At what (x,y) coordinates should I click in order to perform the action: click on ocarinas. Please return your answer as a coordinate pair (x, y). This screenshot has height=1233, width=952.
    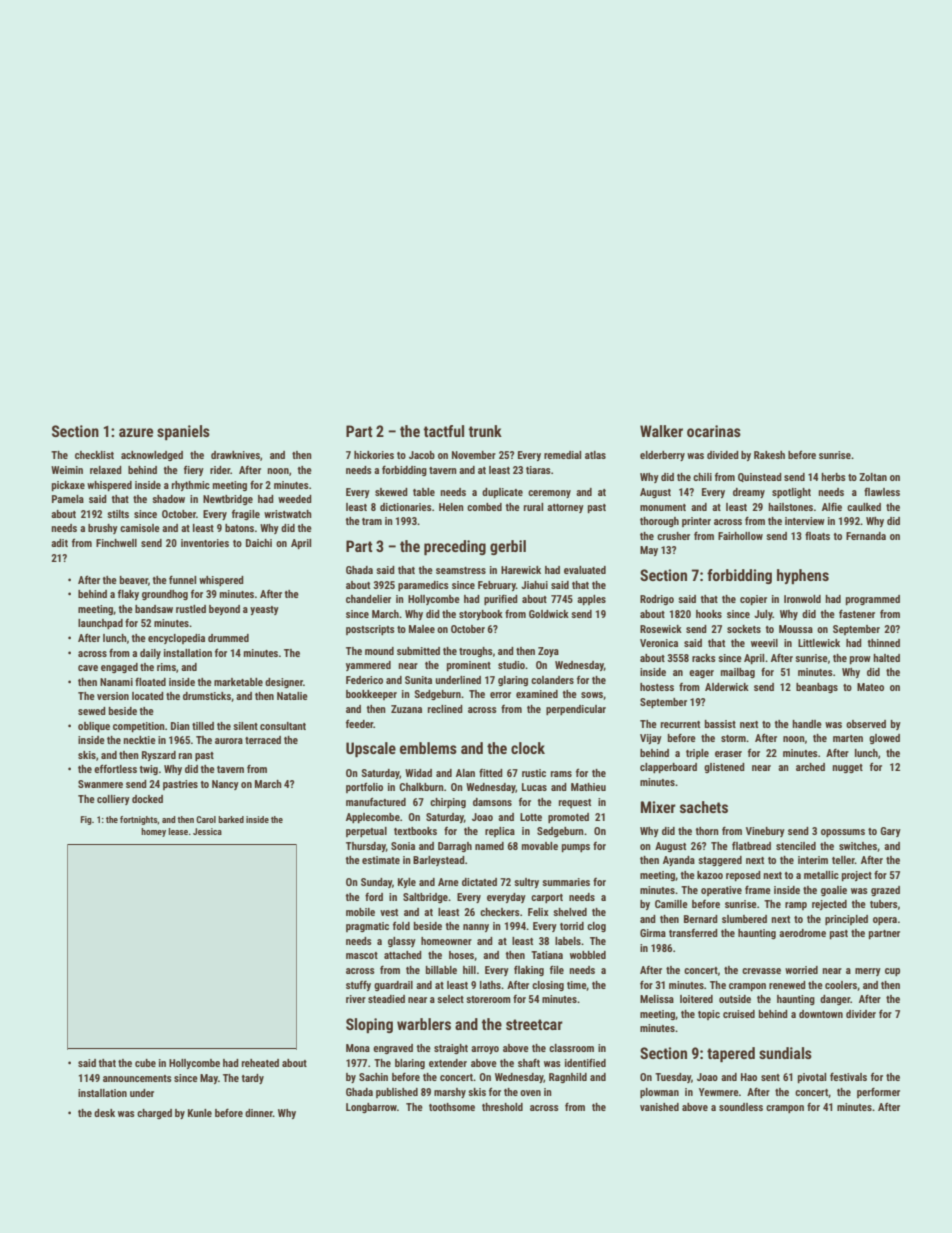
    Looking at the image, I should click on (714, 431).
